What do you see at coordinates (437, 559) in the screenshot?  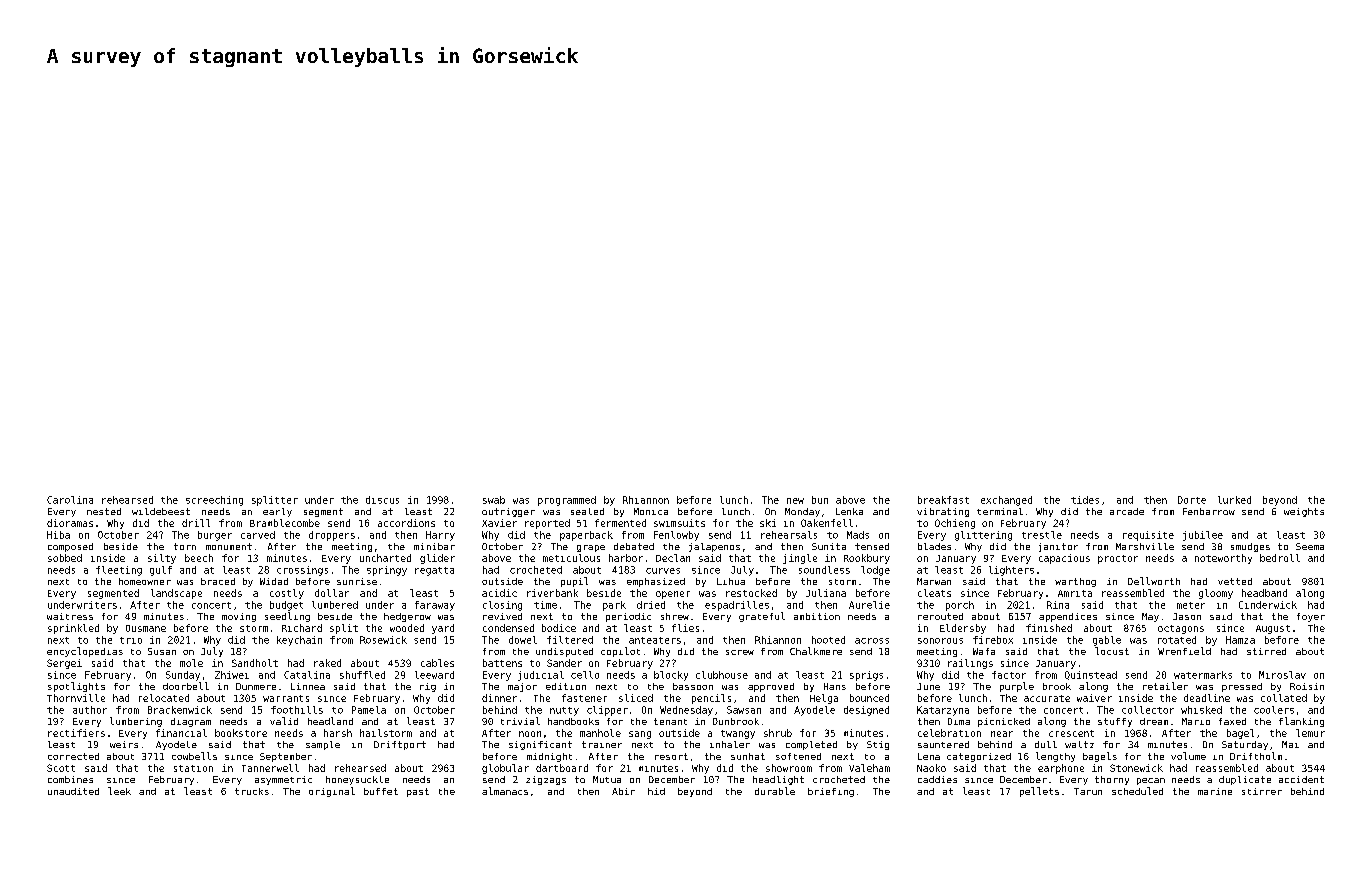 I see `glider` at bounding box center [437, 559].
